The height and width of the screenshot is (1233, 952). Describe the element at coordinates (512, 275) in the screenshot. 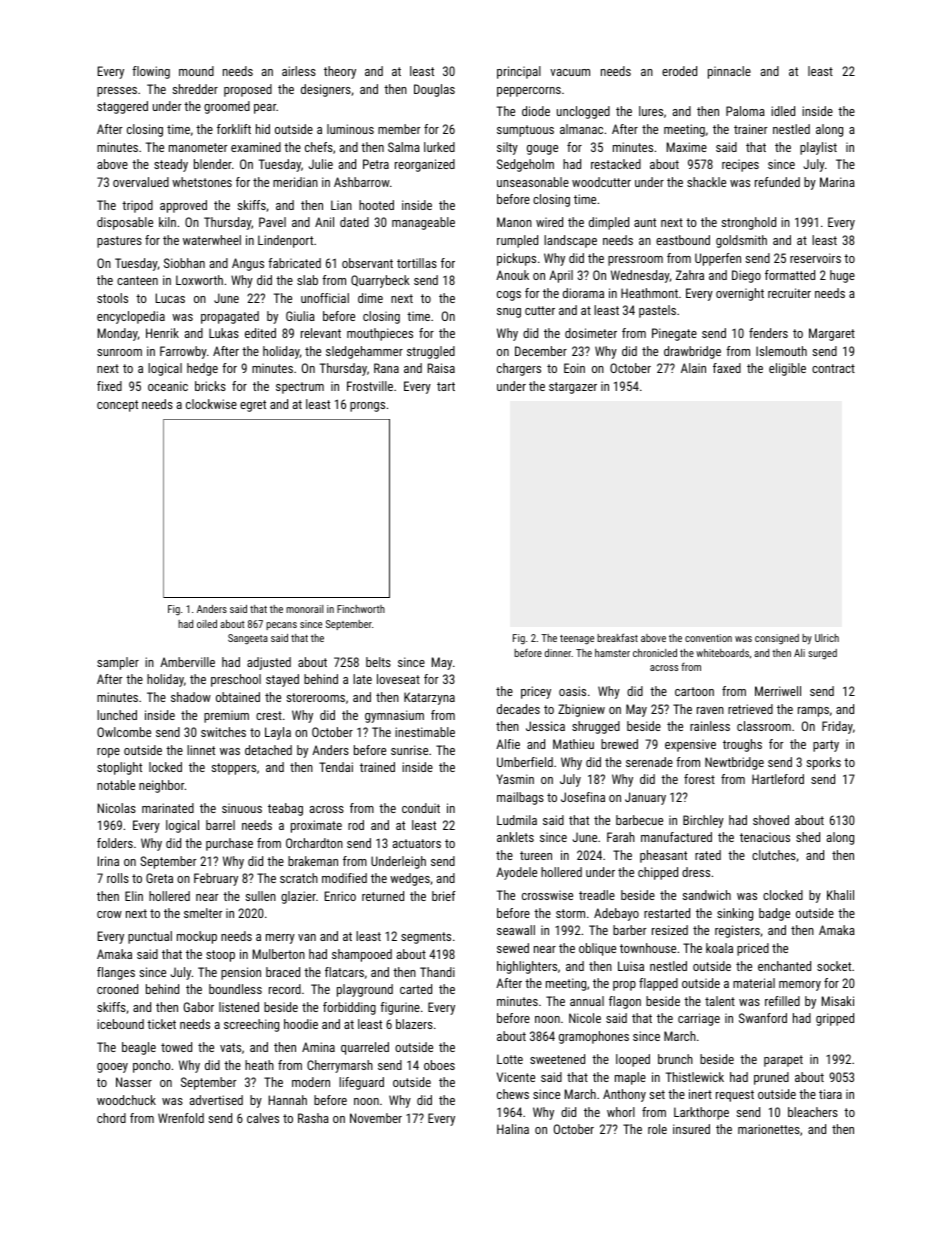

I see `Anouk` at that location.
